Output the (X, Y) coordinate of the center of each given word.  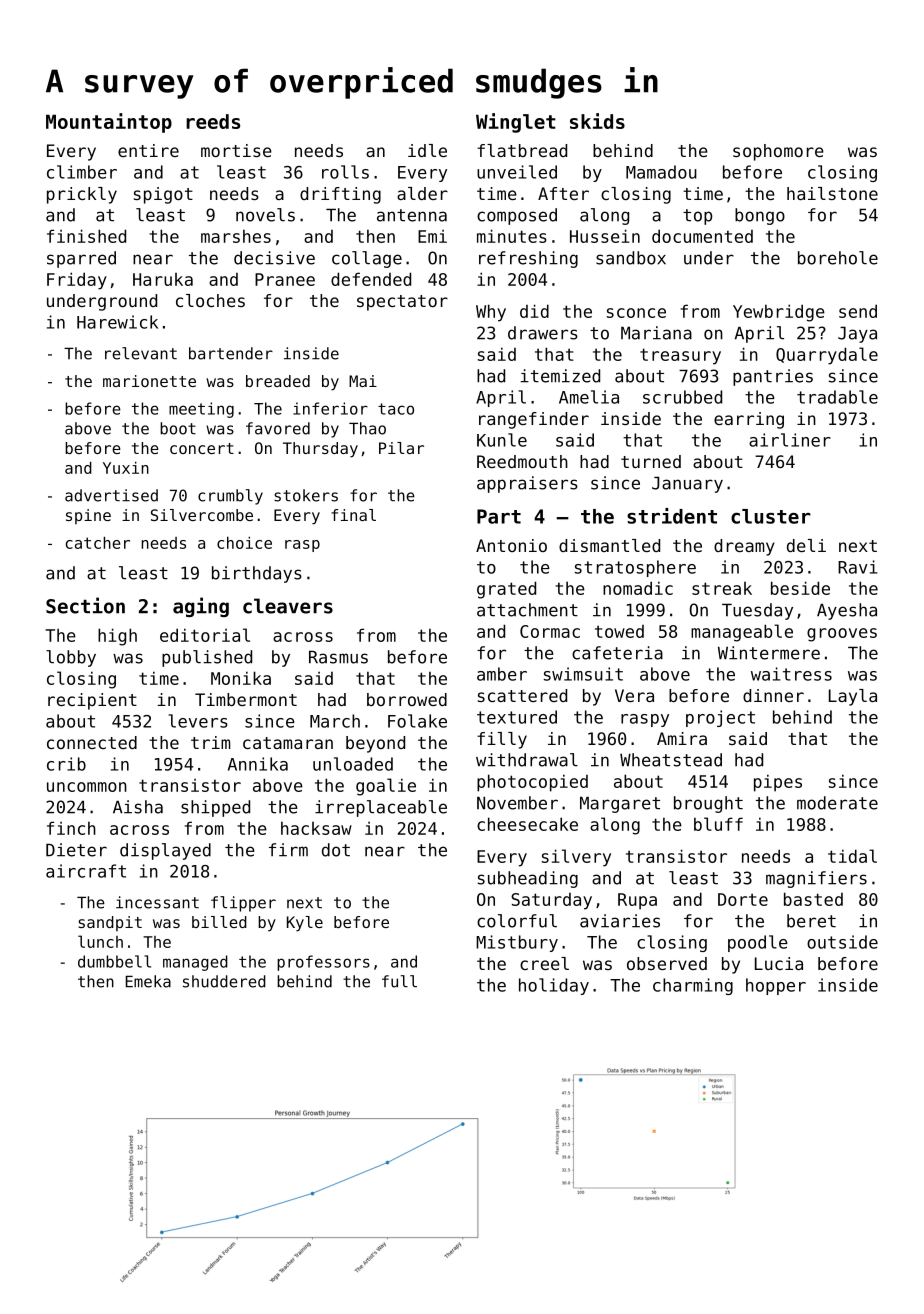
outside (842, 942)
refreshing (528, 259)
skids (597, 121)
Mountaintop (109, 123)
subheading (528, 879)
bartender (231, 353)
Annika (258, 764)
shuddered (224, 981)
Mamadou (661, 172)
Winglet (516, 123)
